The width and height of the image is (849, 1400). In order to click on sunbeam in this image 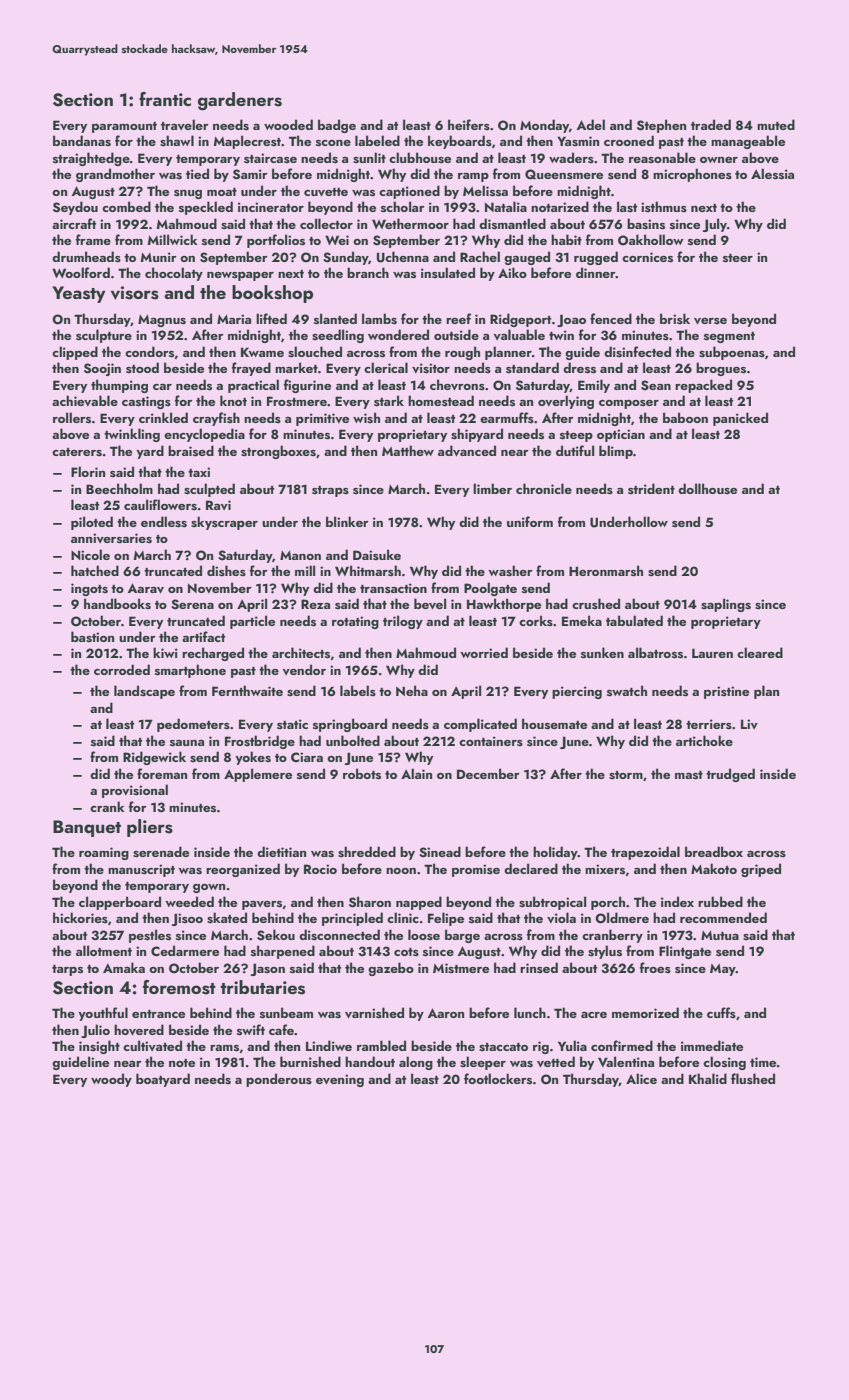, I will do `click(286, 1013)`.
